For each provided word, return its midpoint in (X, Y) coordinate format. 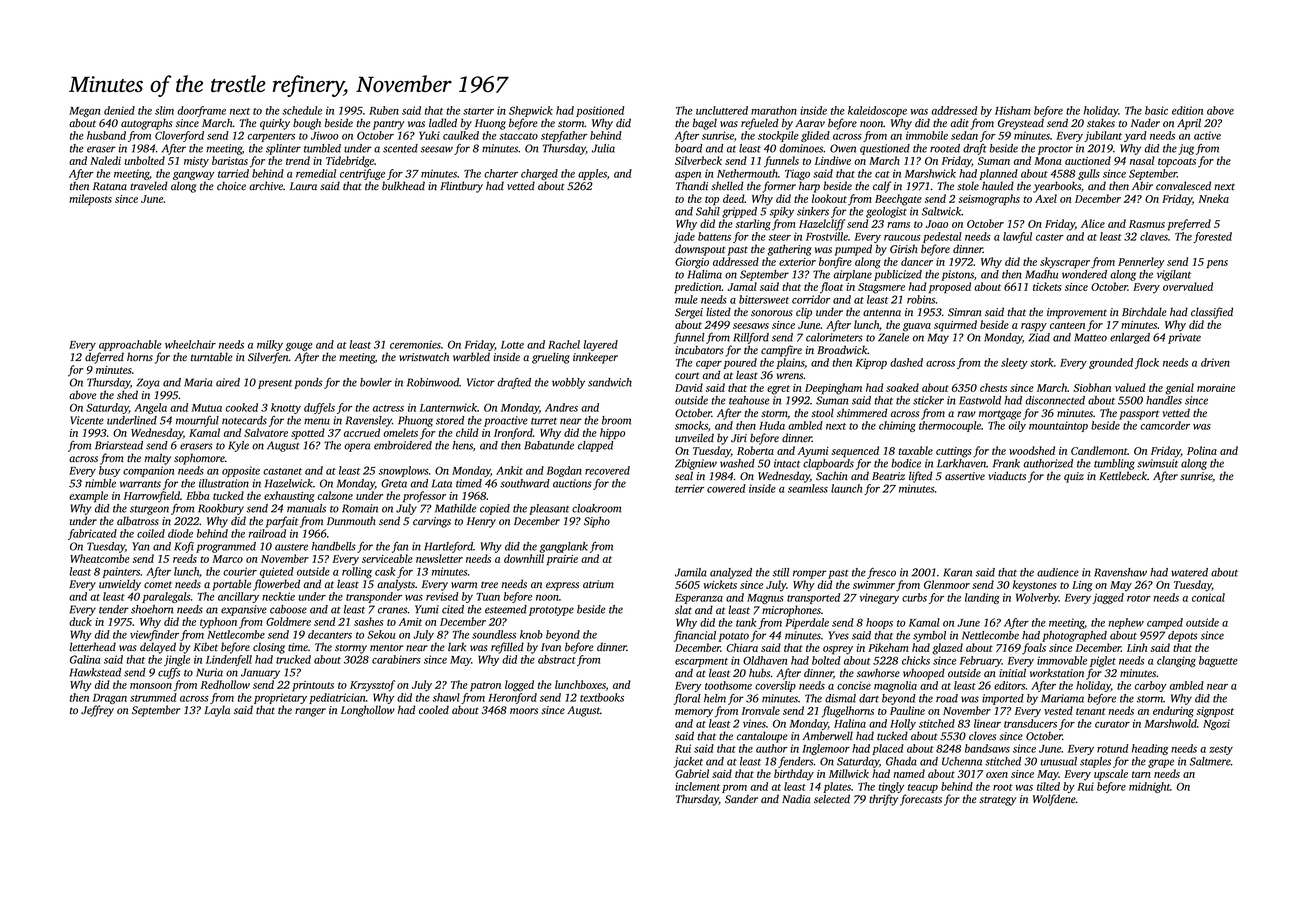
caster (1050, 237)
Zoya (148, 383)
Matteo (1090, 337)
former (779, 187)
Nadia (796, 798)
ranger (310, 712)
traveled (149, 185)
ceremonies (415, 344)
